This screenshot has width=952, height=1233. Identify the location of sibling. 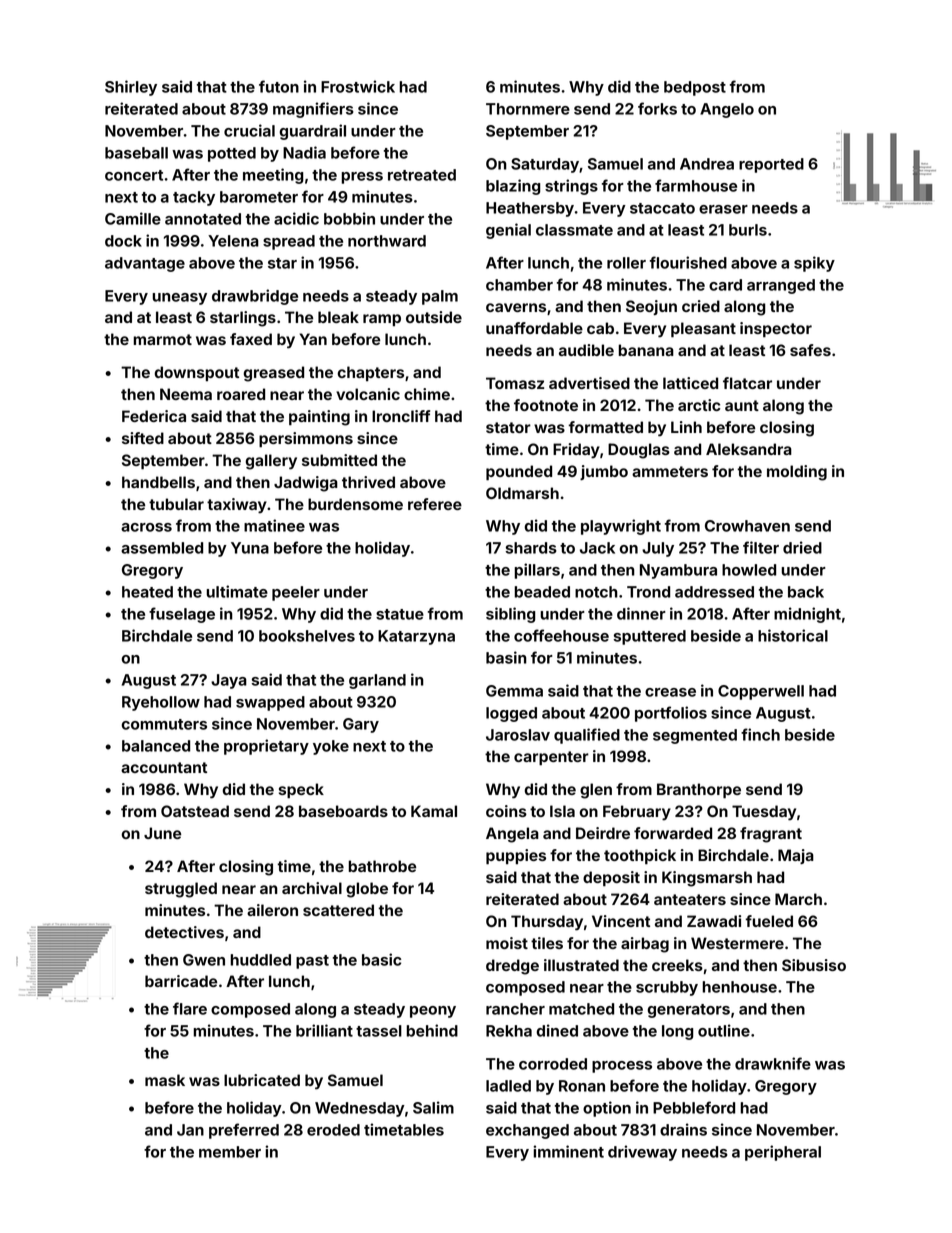
(510, 615).
